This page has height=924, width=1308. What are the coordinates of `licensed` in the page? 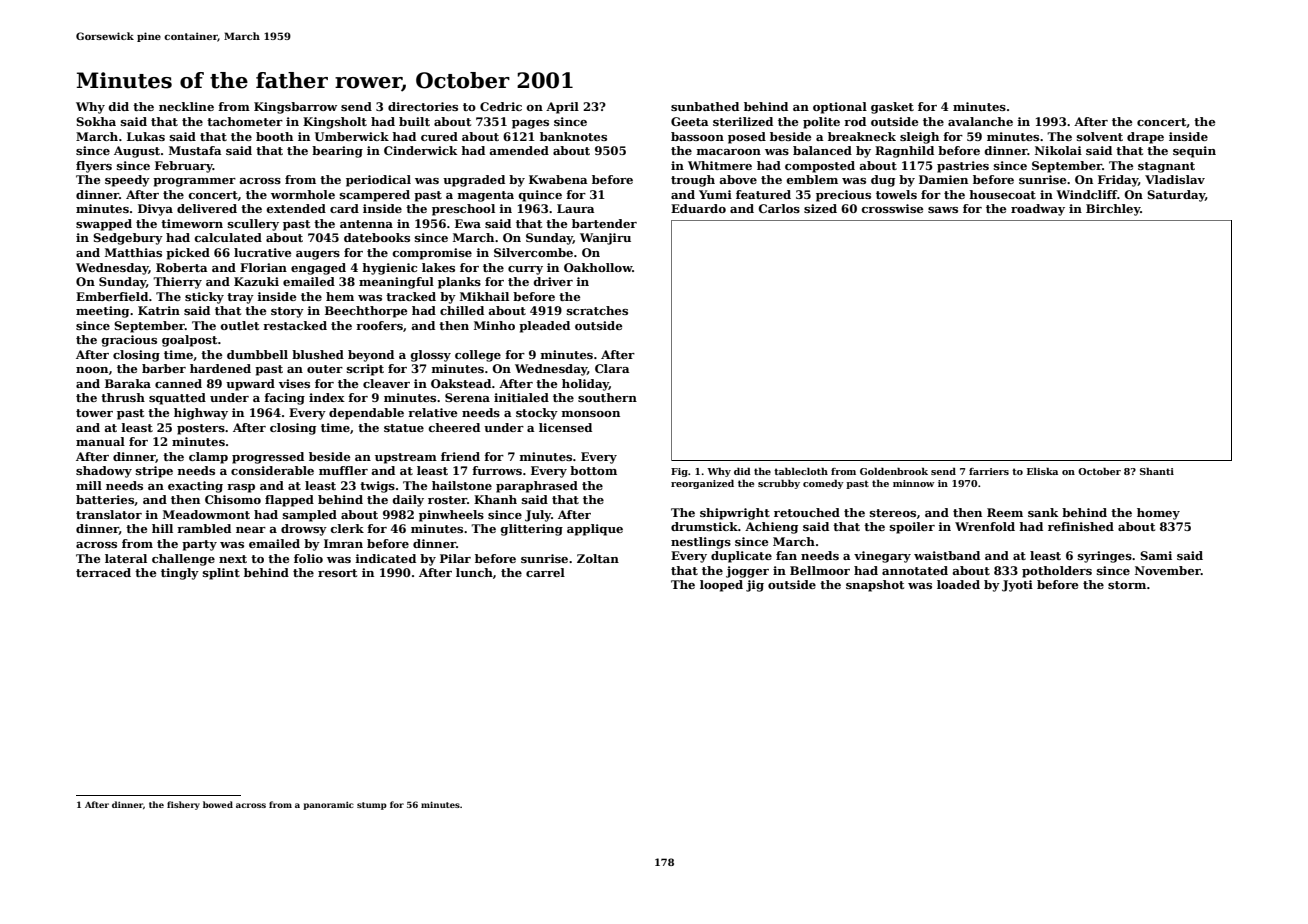 It's located at (565, 427).
